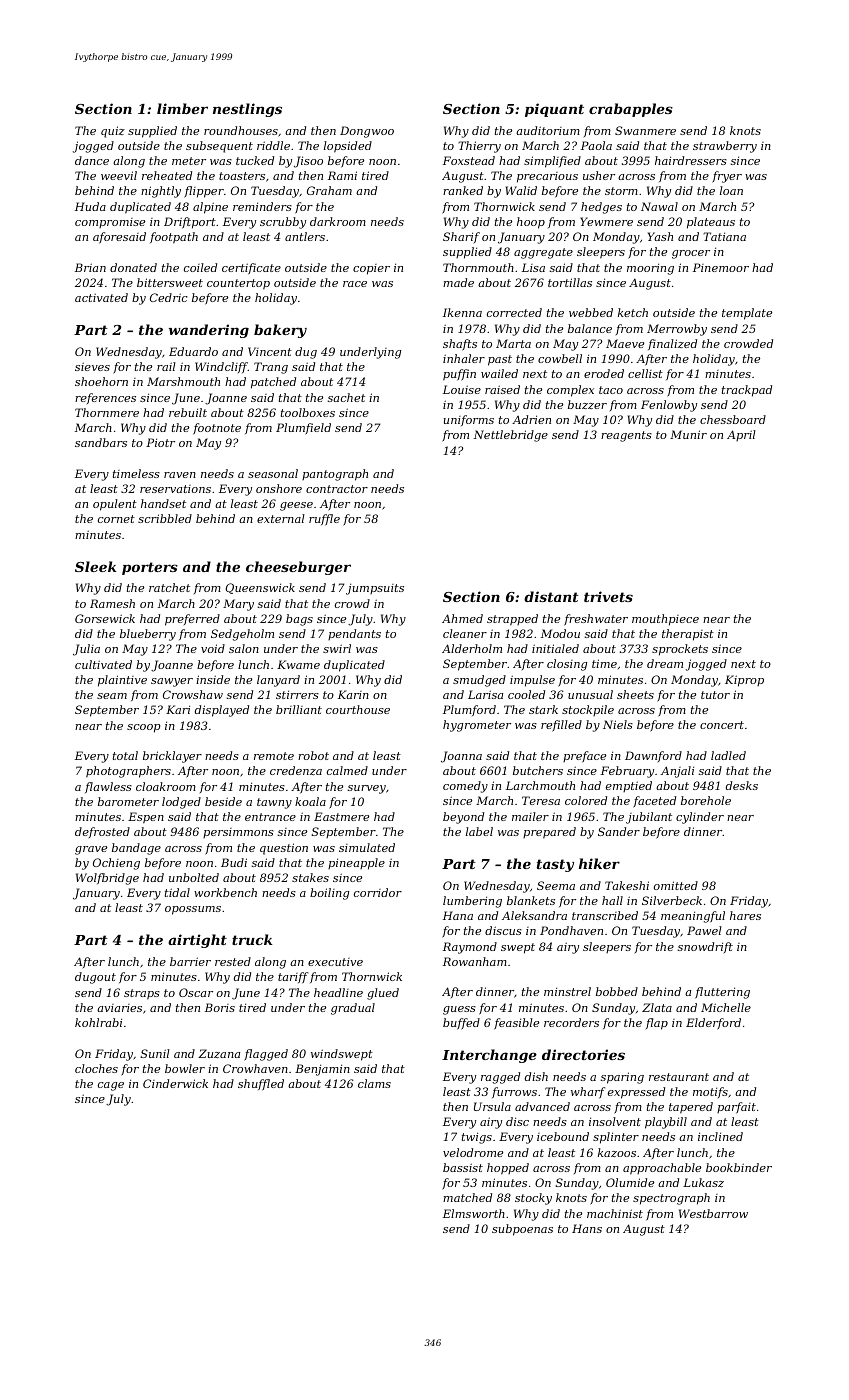 The image size is (849, 1400). What do you see at coordinates (479, 681) in the screenshot?
I see `smudged` at bounding box center [479, 681].
